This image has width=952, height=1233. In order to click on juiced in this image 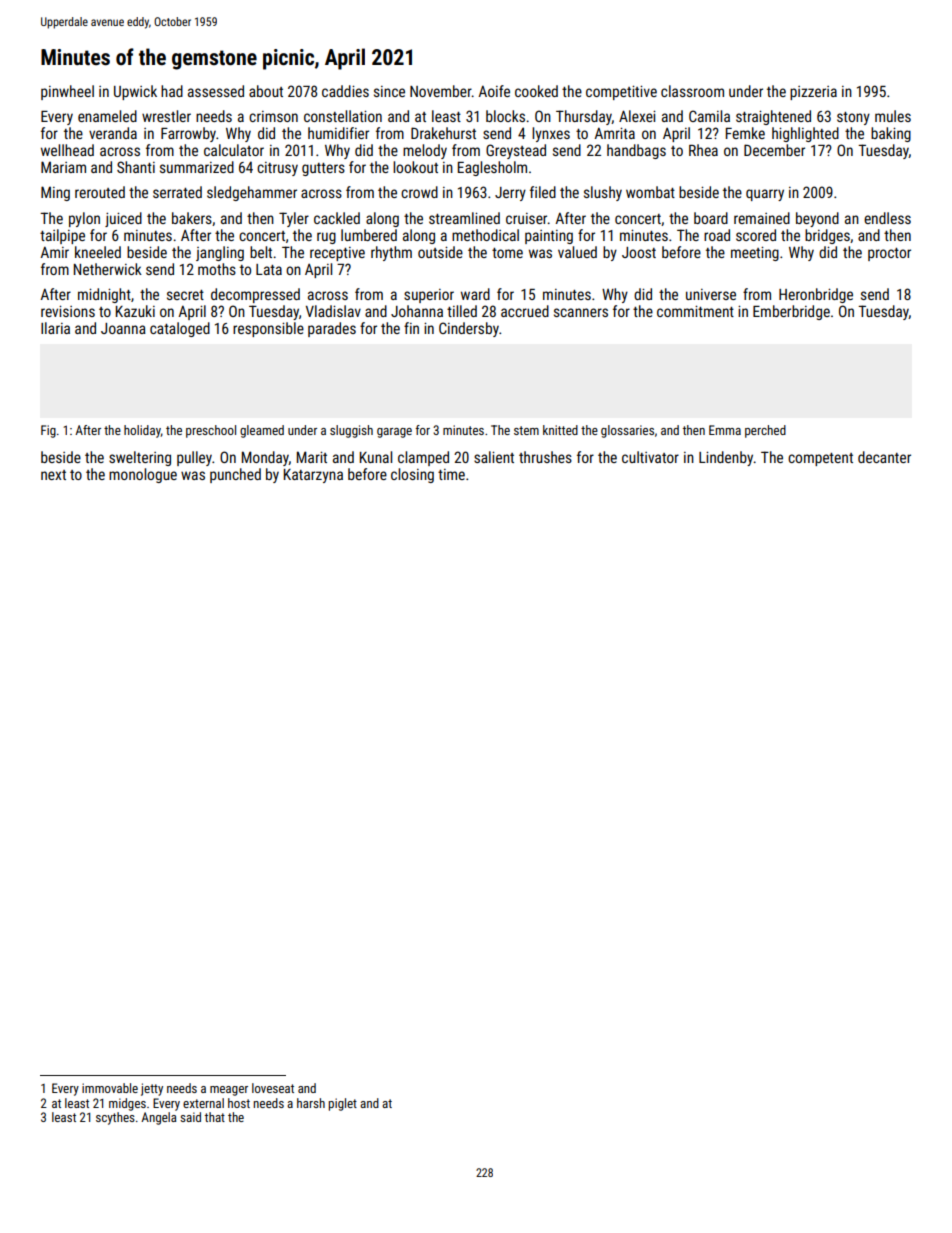, I will do `click(123, 219)`.
